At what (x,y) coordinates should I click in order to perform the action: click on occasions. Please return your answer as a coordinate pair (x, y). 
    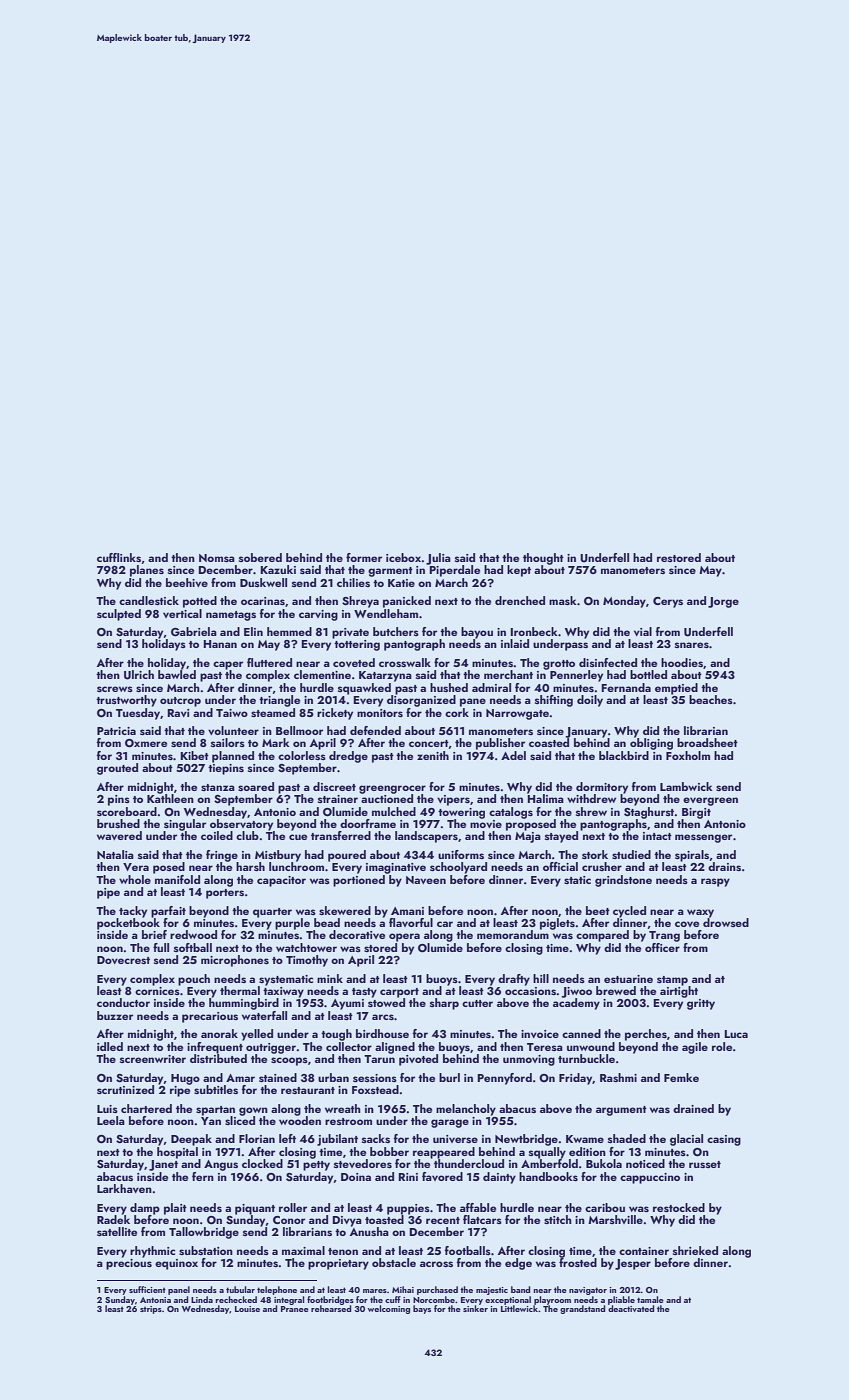
    Looking at the image, I should click on (531, 991).
